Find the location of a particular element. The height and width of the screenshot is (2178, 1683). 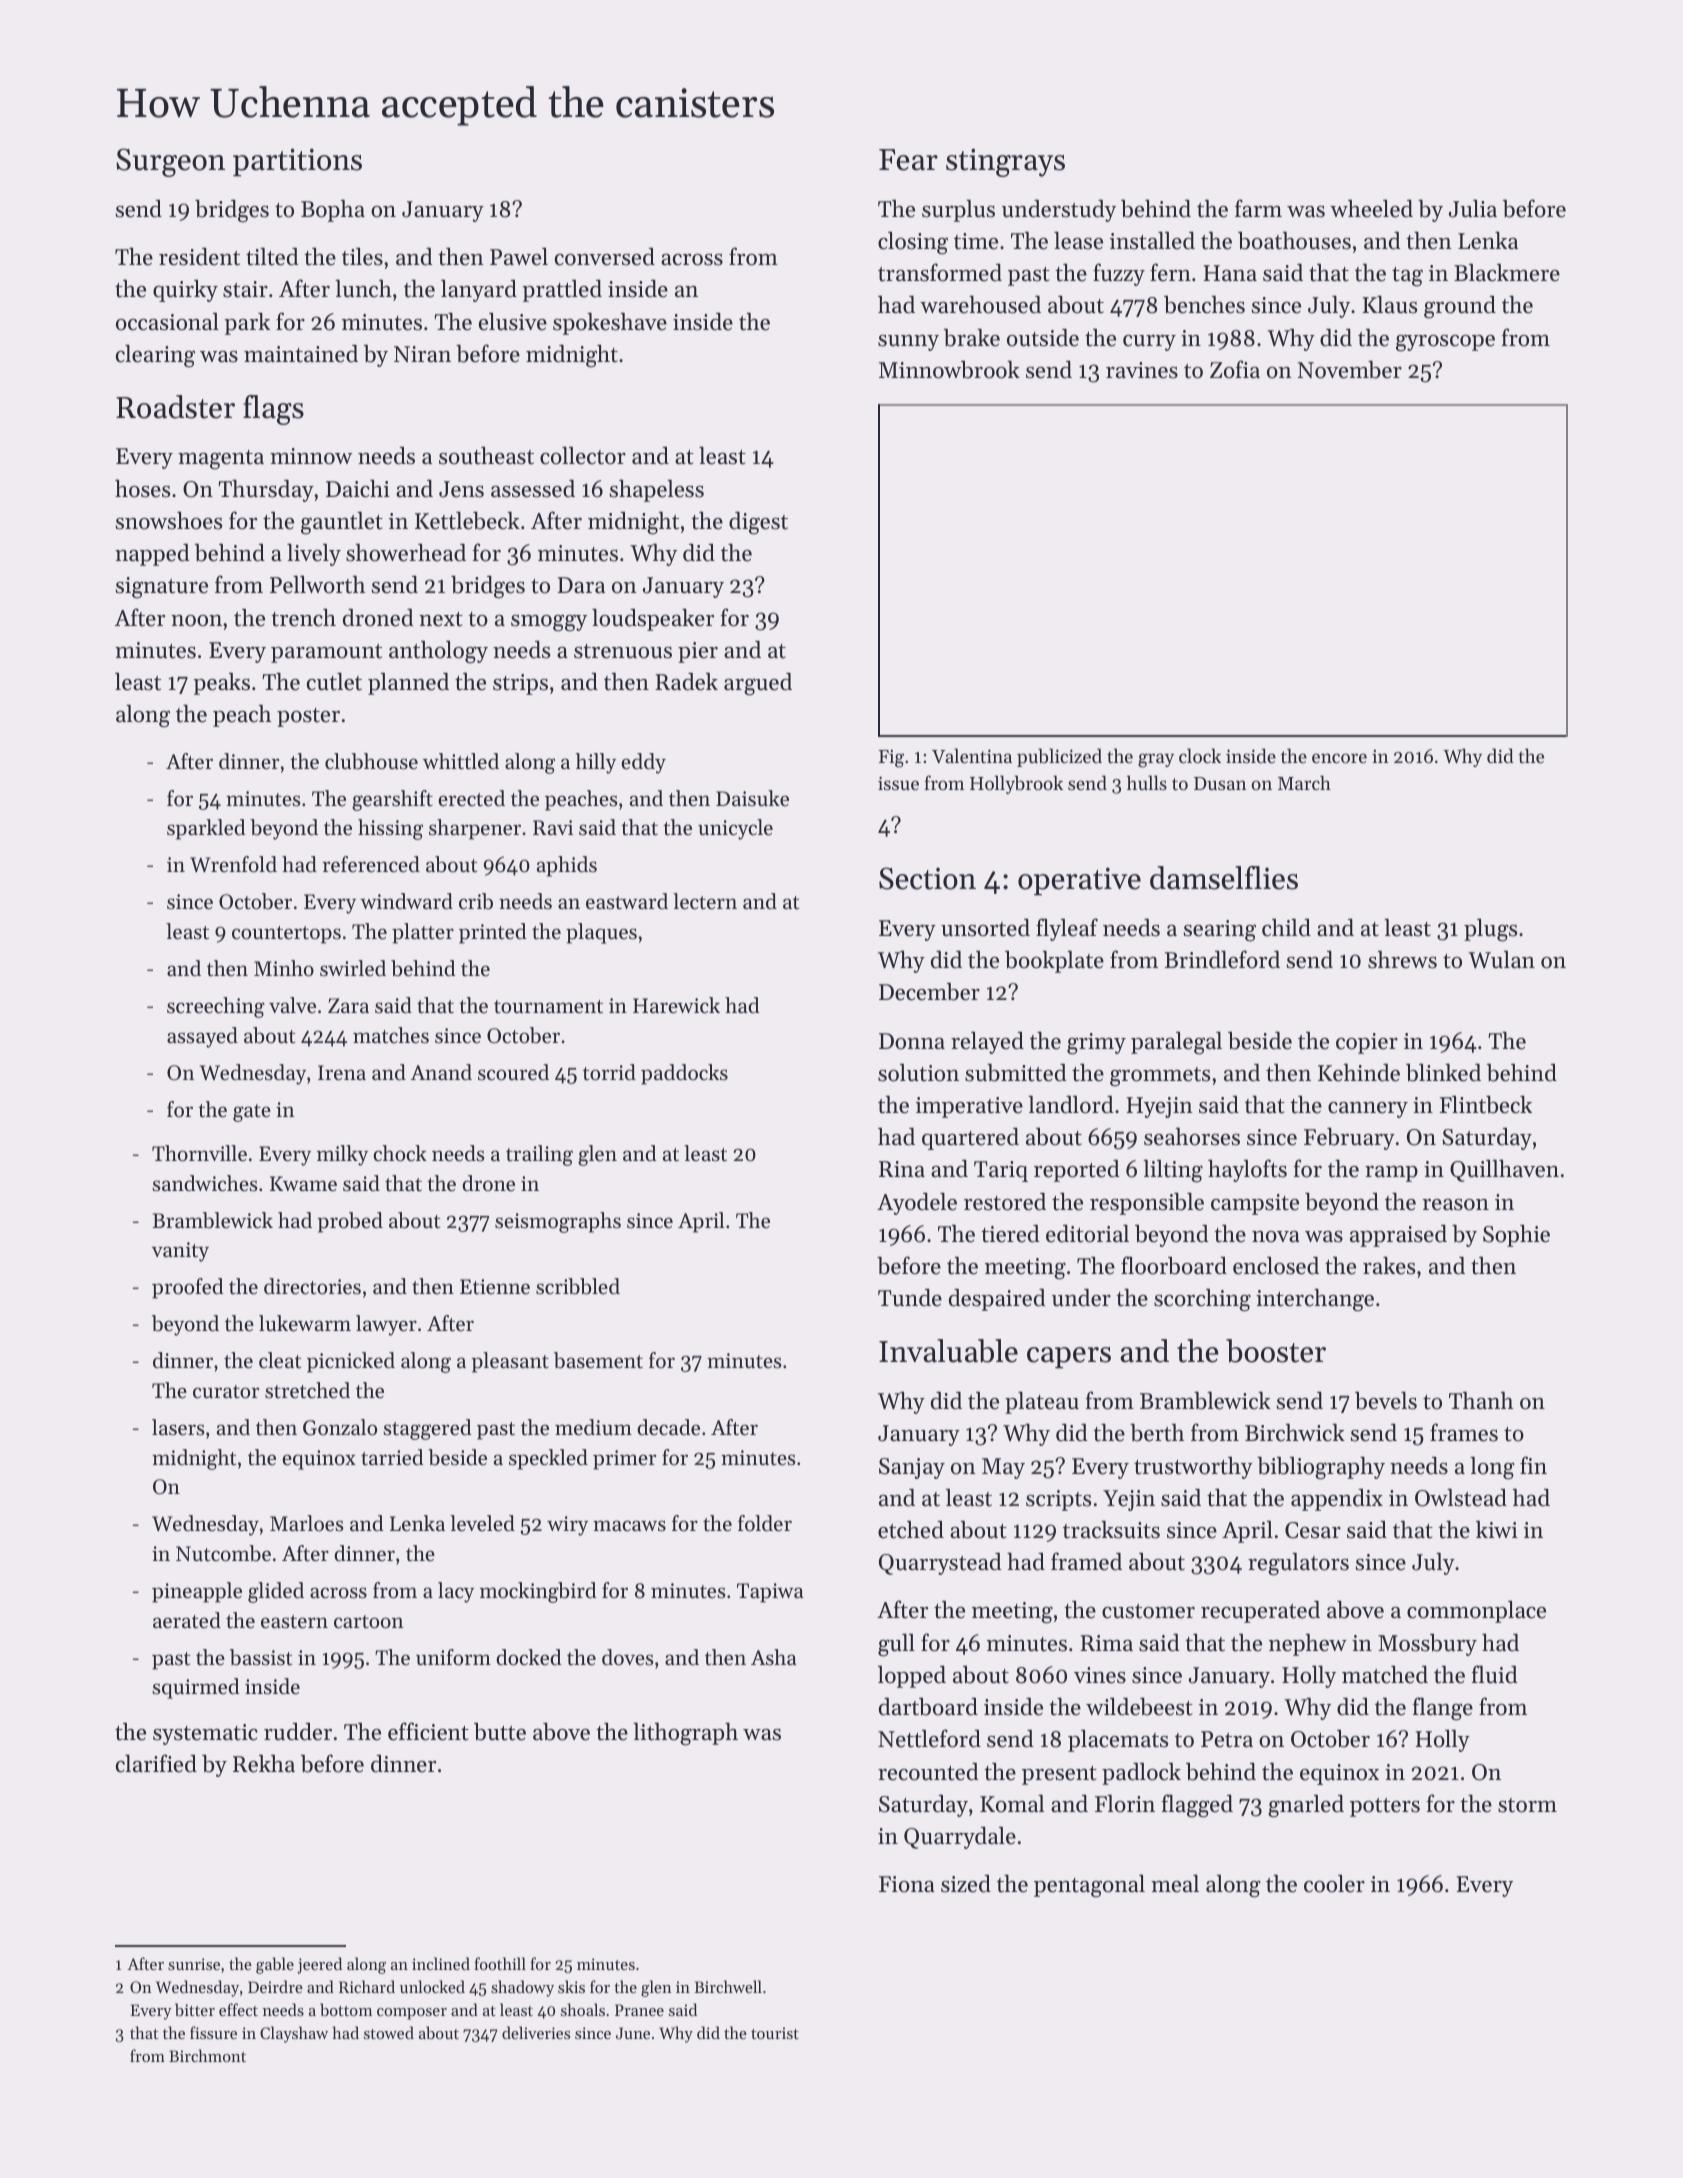

Julia is located at coordinates (1473, 208).
